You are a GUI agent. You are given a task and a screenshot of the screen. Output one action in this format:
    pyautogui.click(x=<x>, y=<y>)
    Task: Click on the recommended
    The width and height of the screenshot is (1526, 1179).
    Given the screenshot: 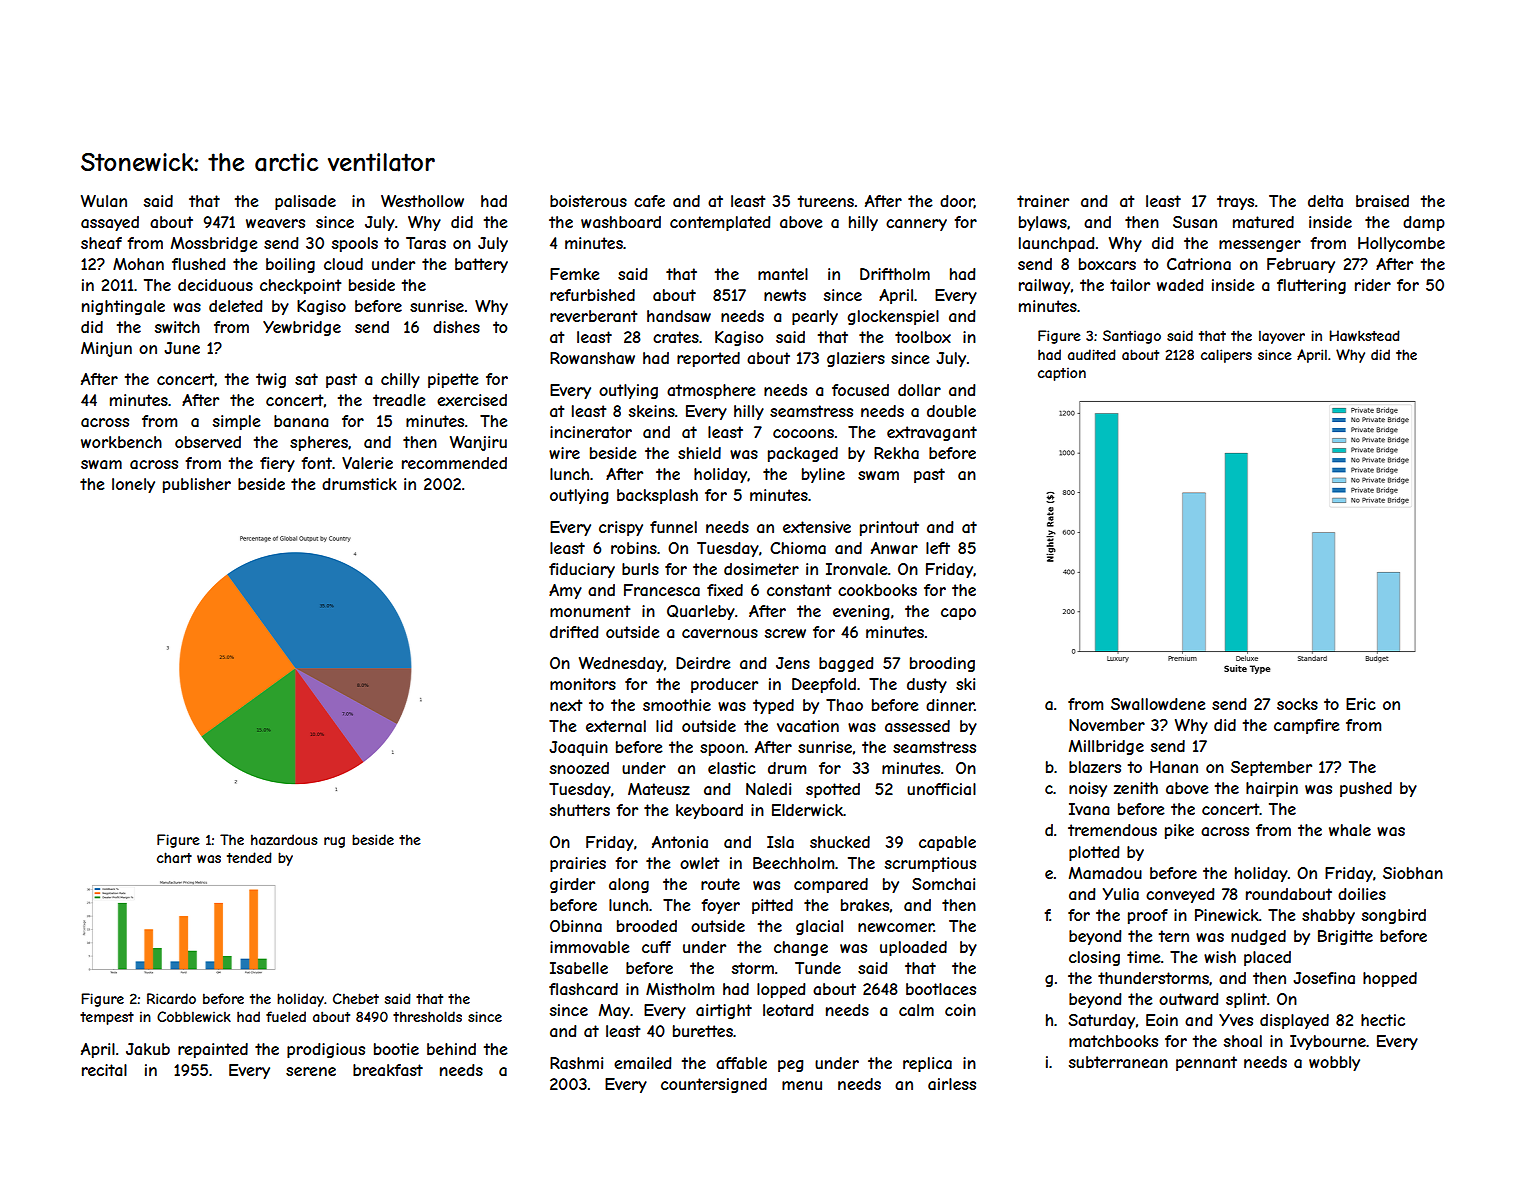 What is the action you would take?
    pyautogui.click(x=454, y=463)
